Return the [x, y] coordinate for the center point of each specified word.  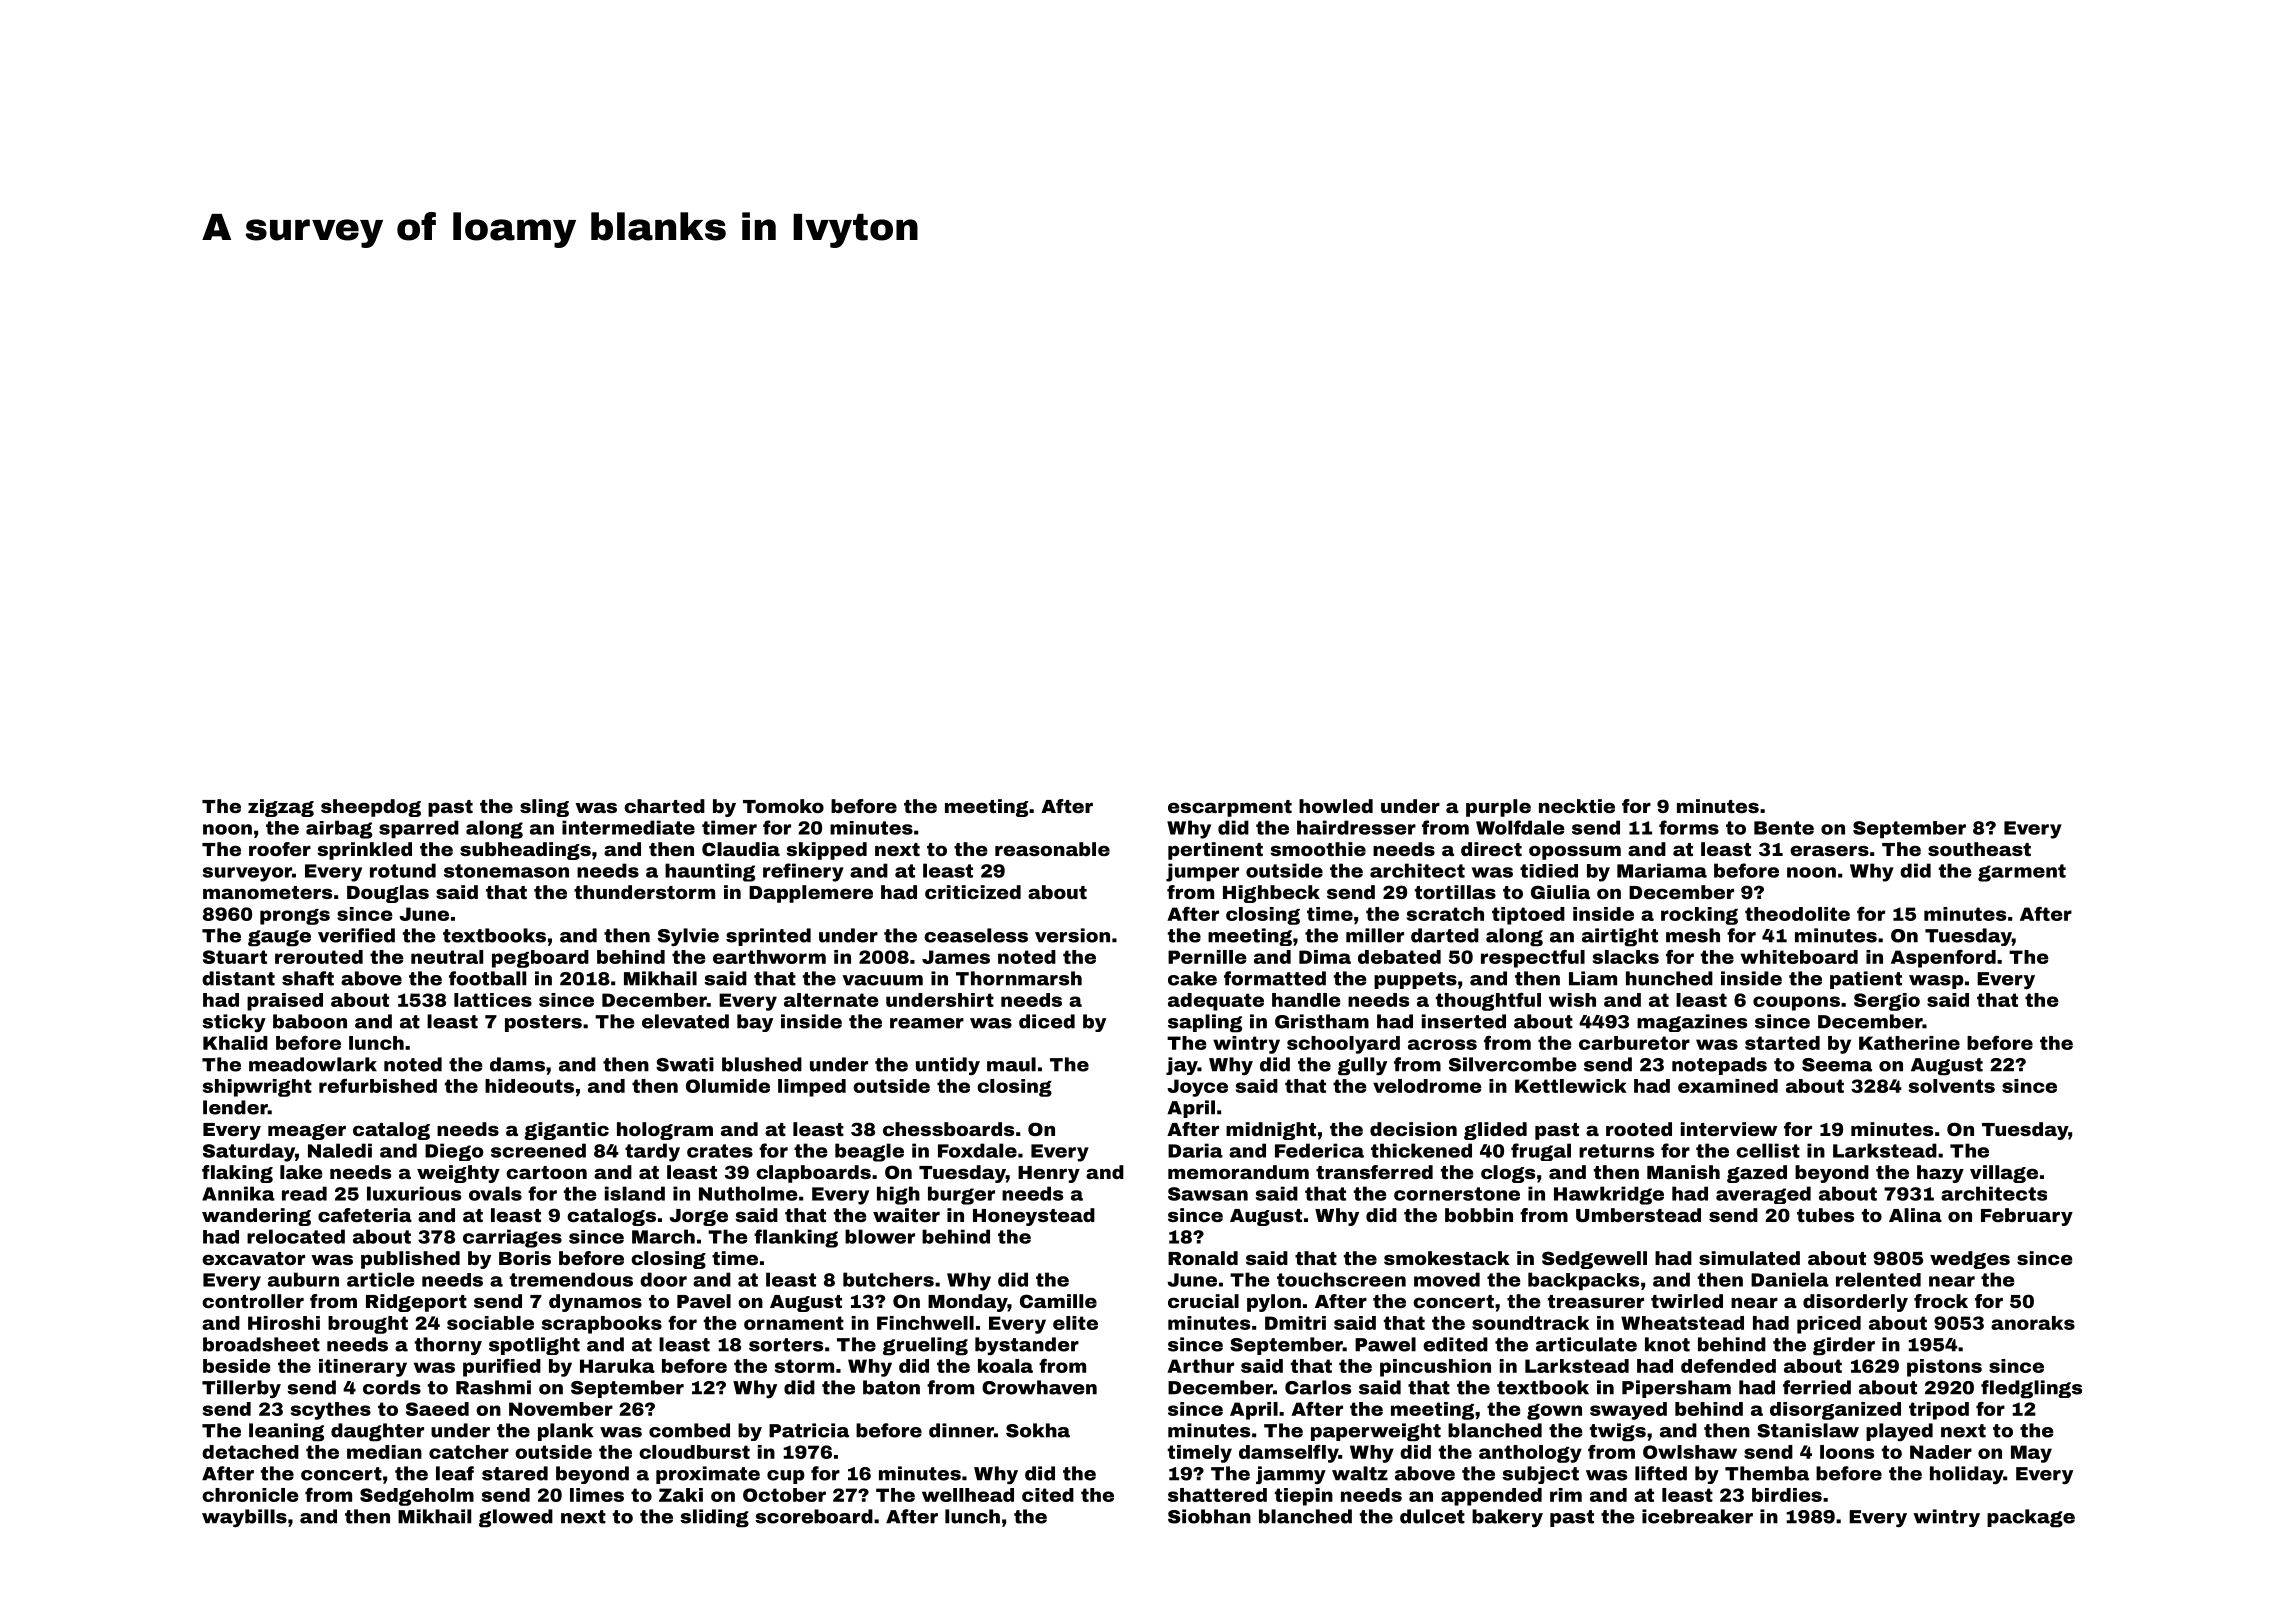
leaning [286, 1432]
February [2027, 1217]
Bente [1784, 828]
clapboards [813, 1174]
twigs [1618, 1432]
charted [664, 806]
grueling [925, 1346]
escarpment [1230, 808]
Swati [685, 1064]
